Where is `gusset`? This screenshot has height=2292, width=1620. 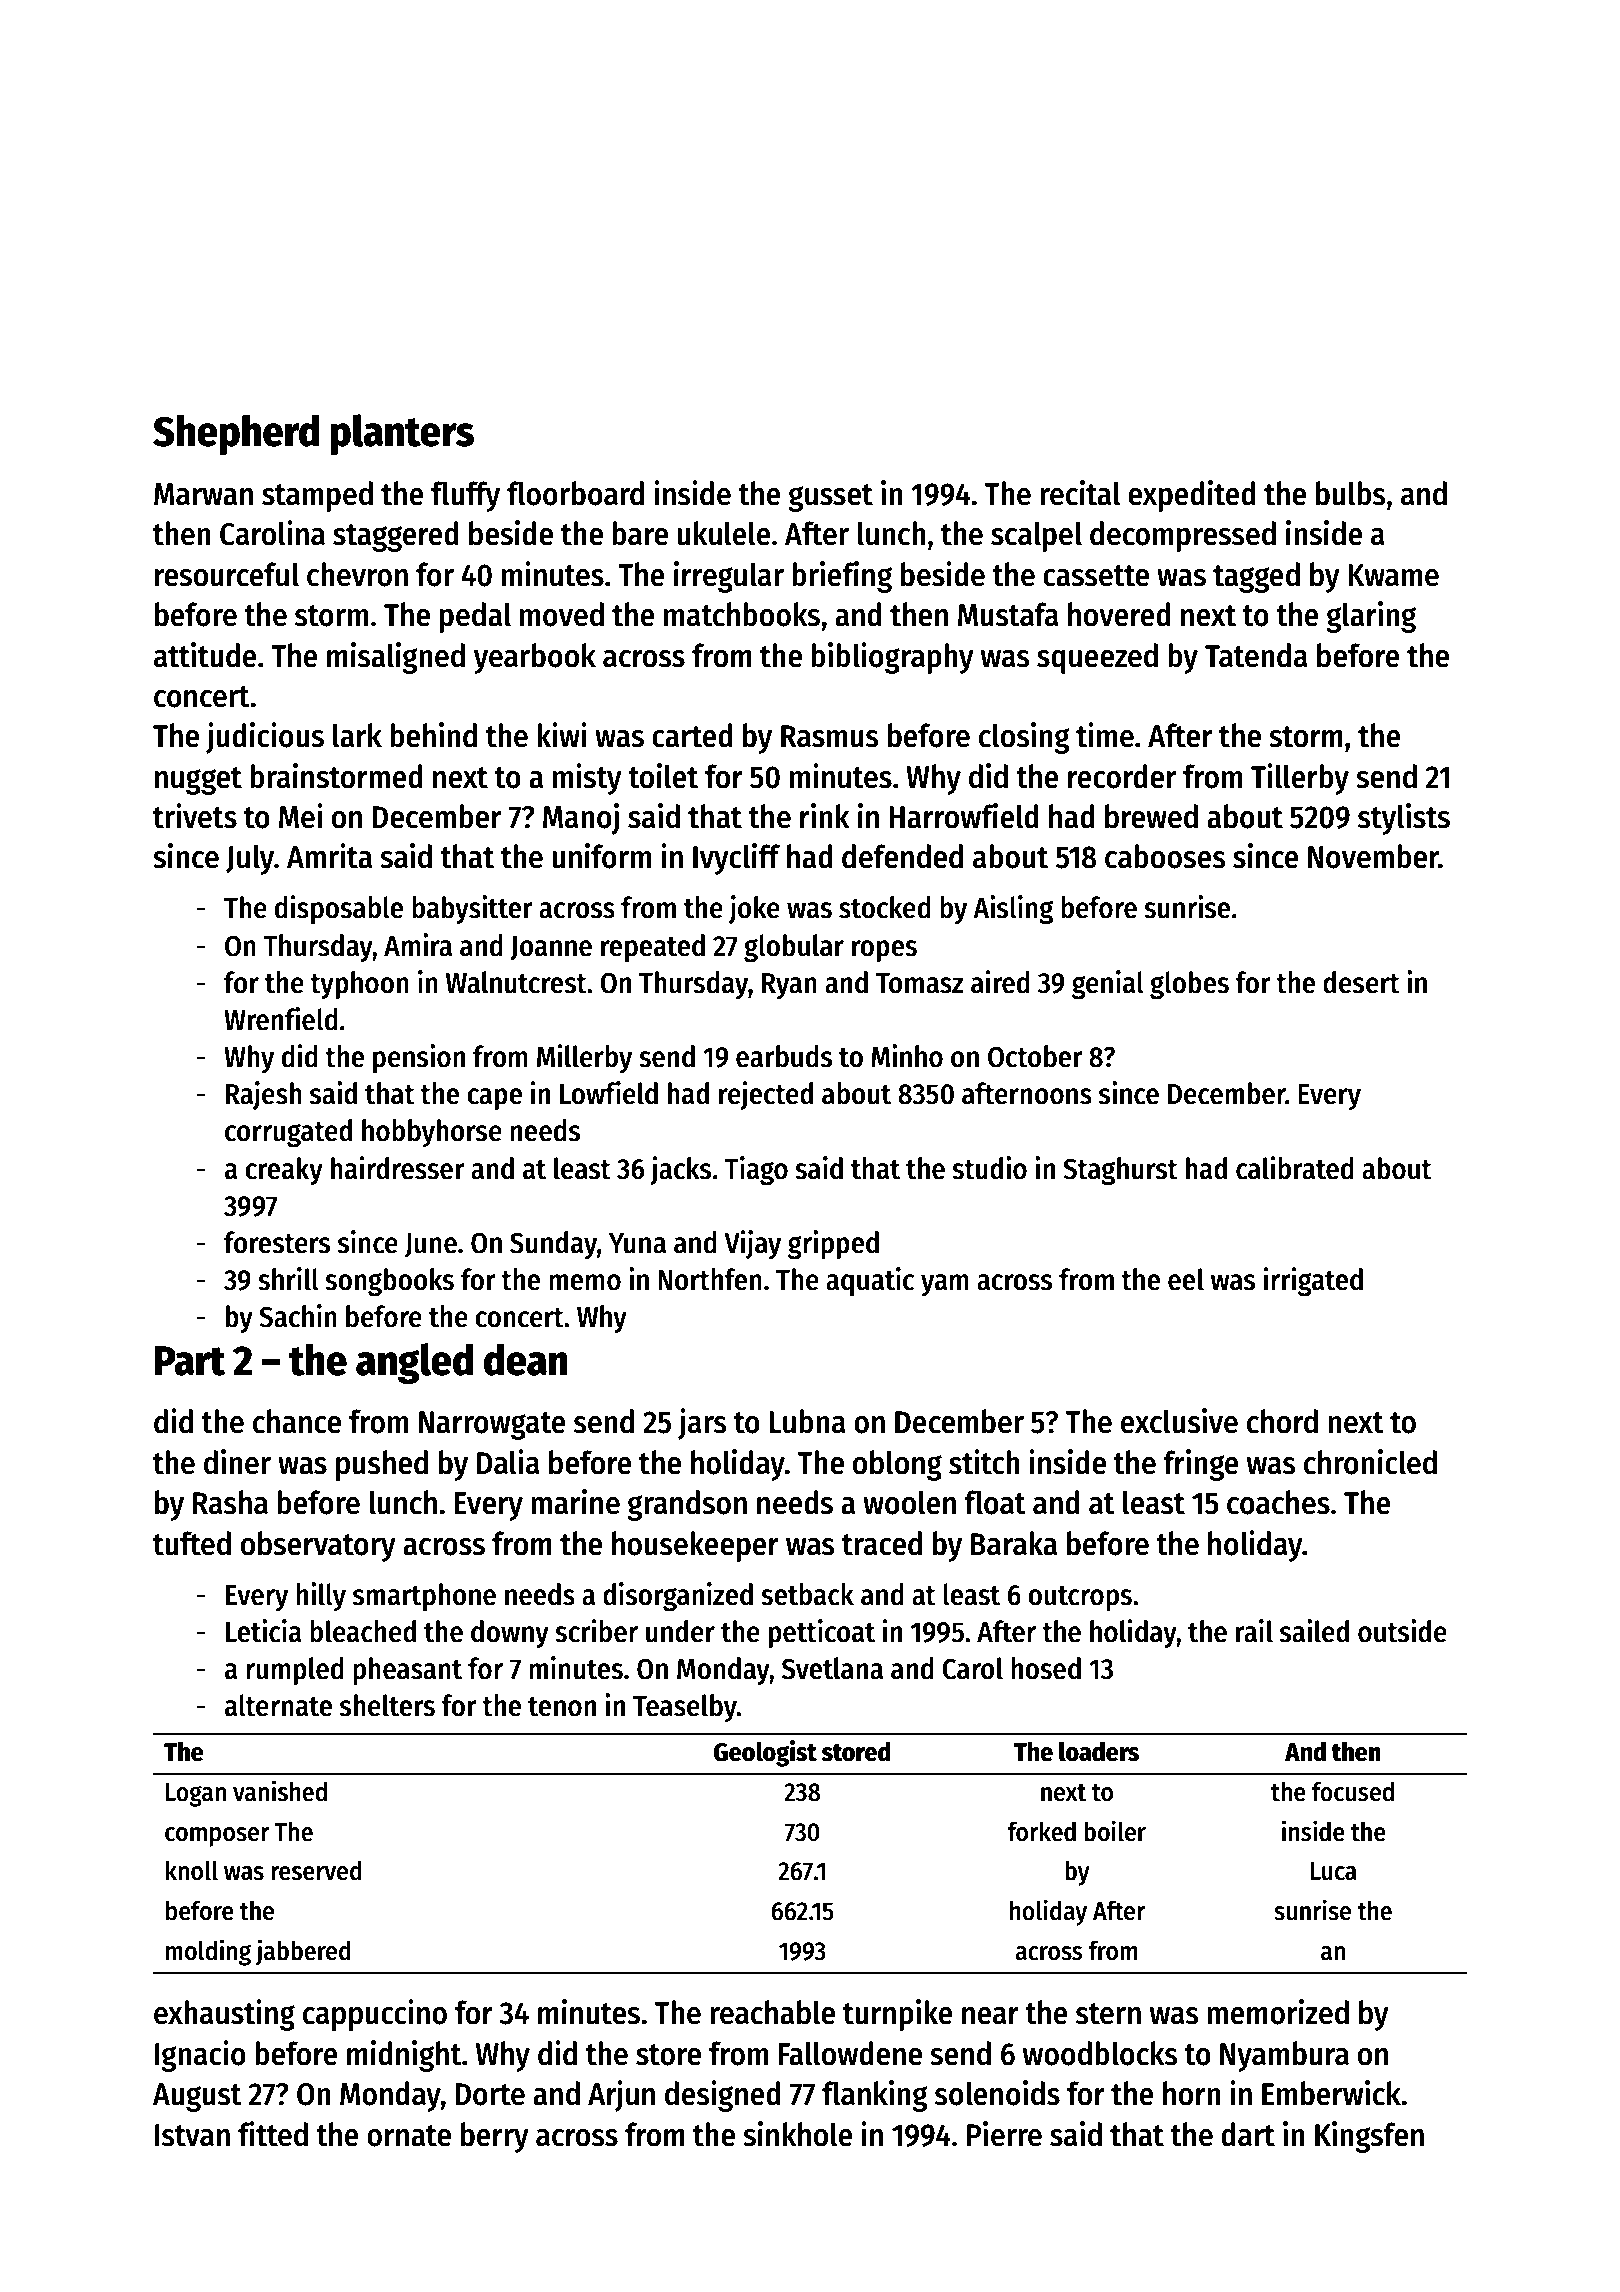
gusset is located at coordinates (830, 498).
